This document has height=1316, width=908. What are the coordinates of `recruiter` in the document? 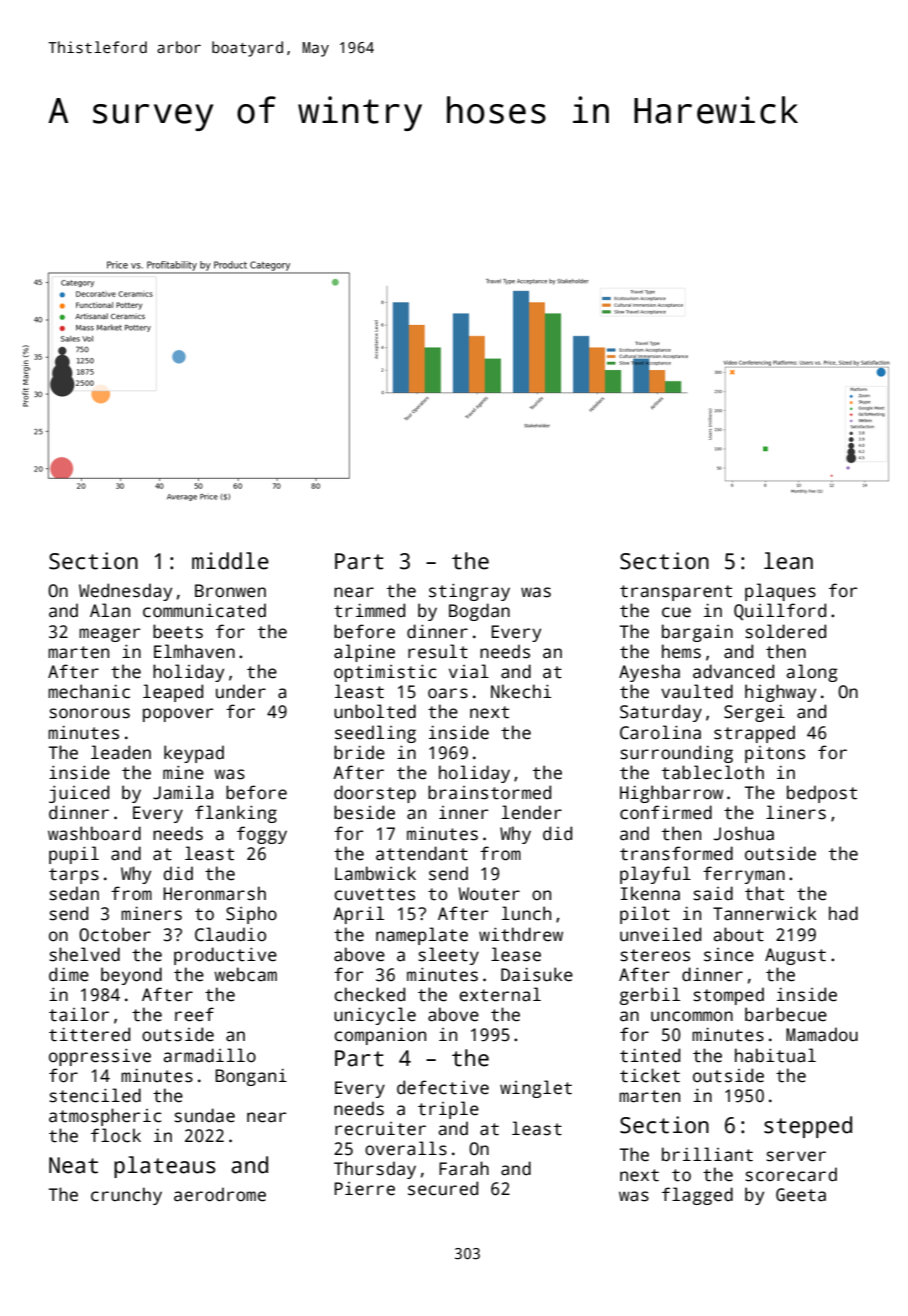 It's located at (380, 1129).
